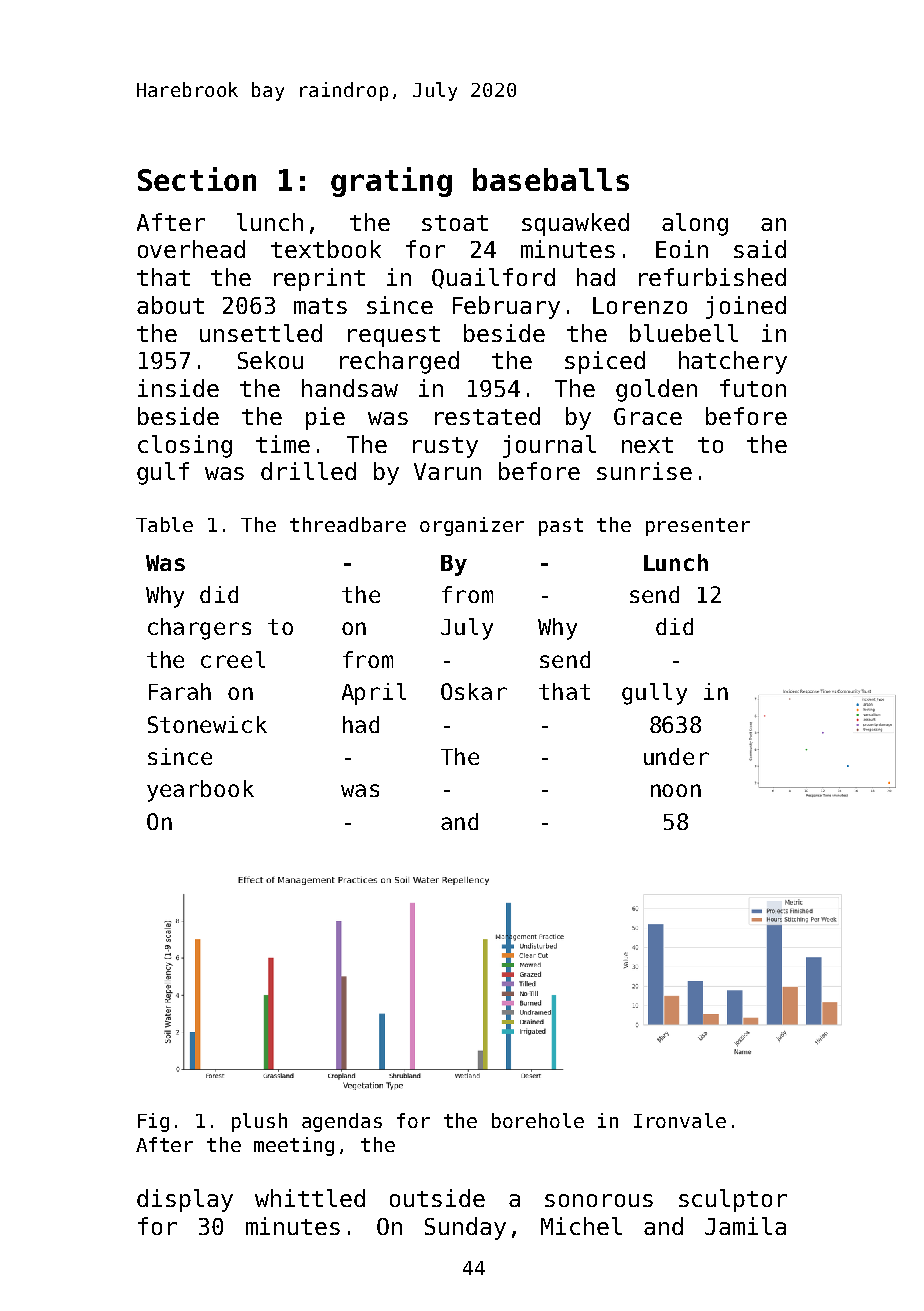 The height and width of the image is (1311, 924). What do you see at coordinates (170, 305) in the image?
I see `about` at bounding box center [170, 305].
